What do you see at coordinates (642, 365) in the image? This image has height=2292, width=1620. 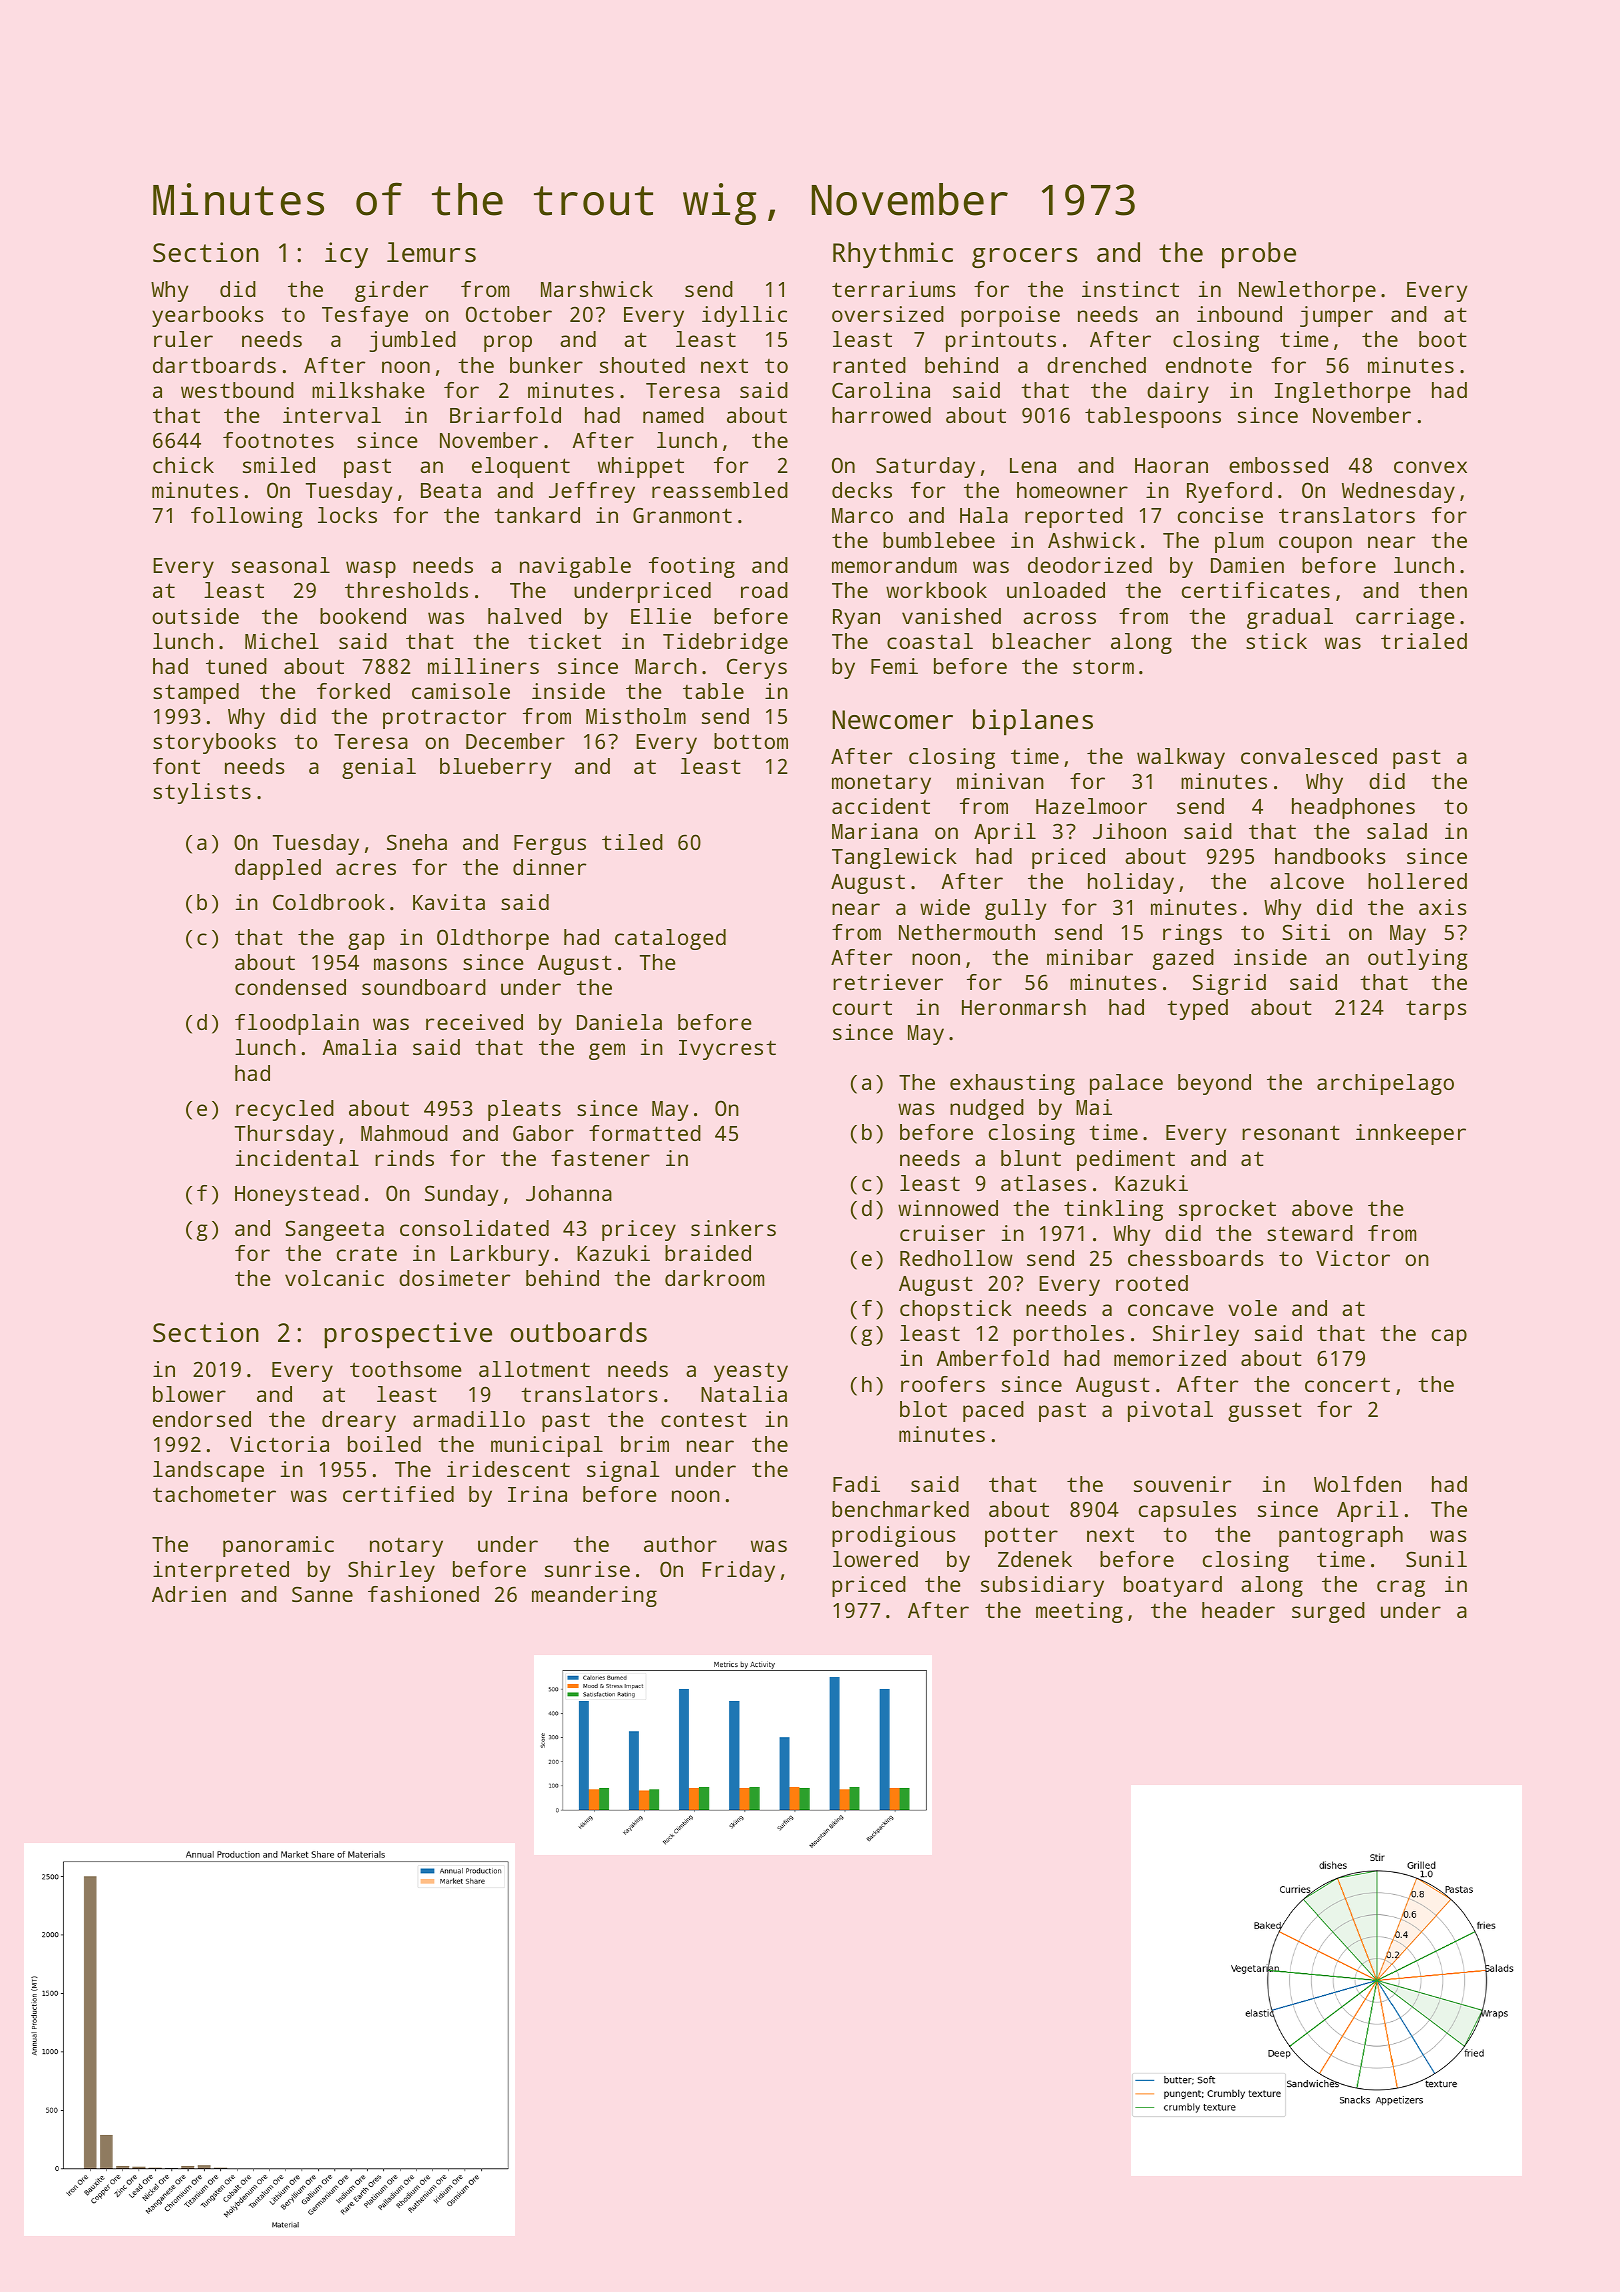 I see `shouted` at bounding box center [642, 365].
